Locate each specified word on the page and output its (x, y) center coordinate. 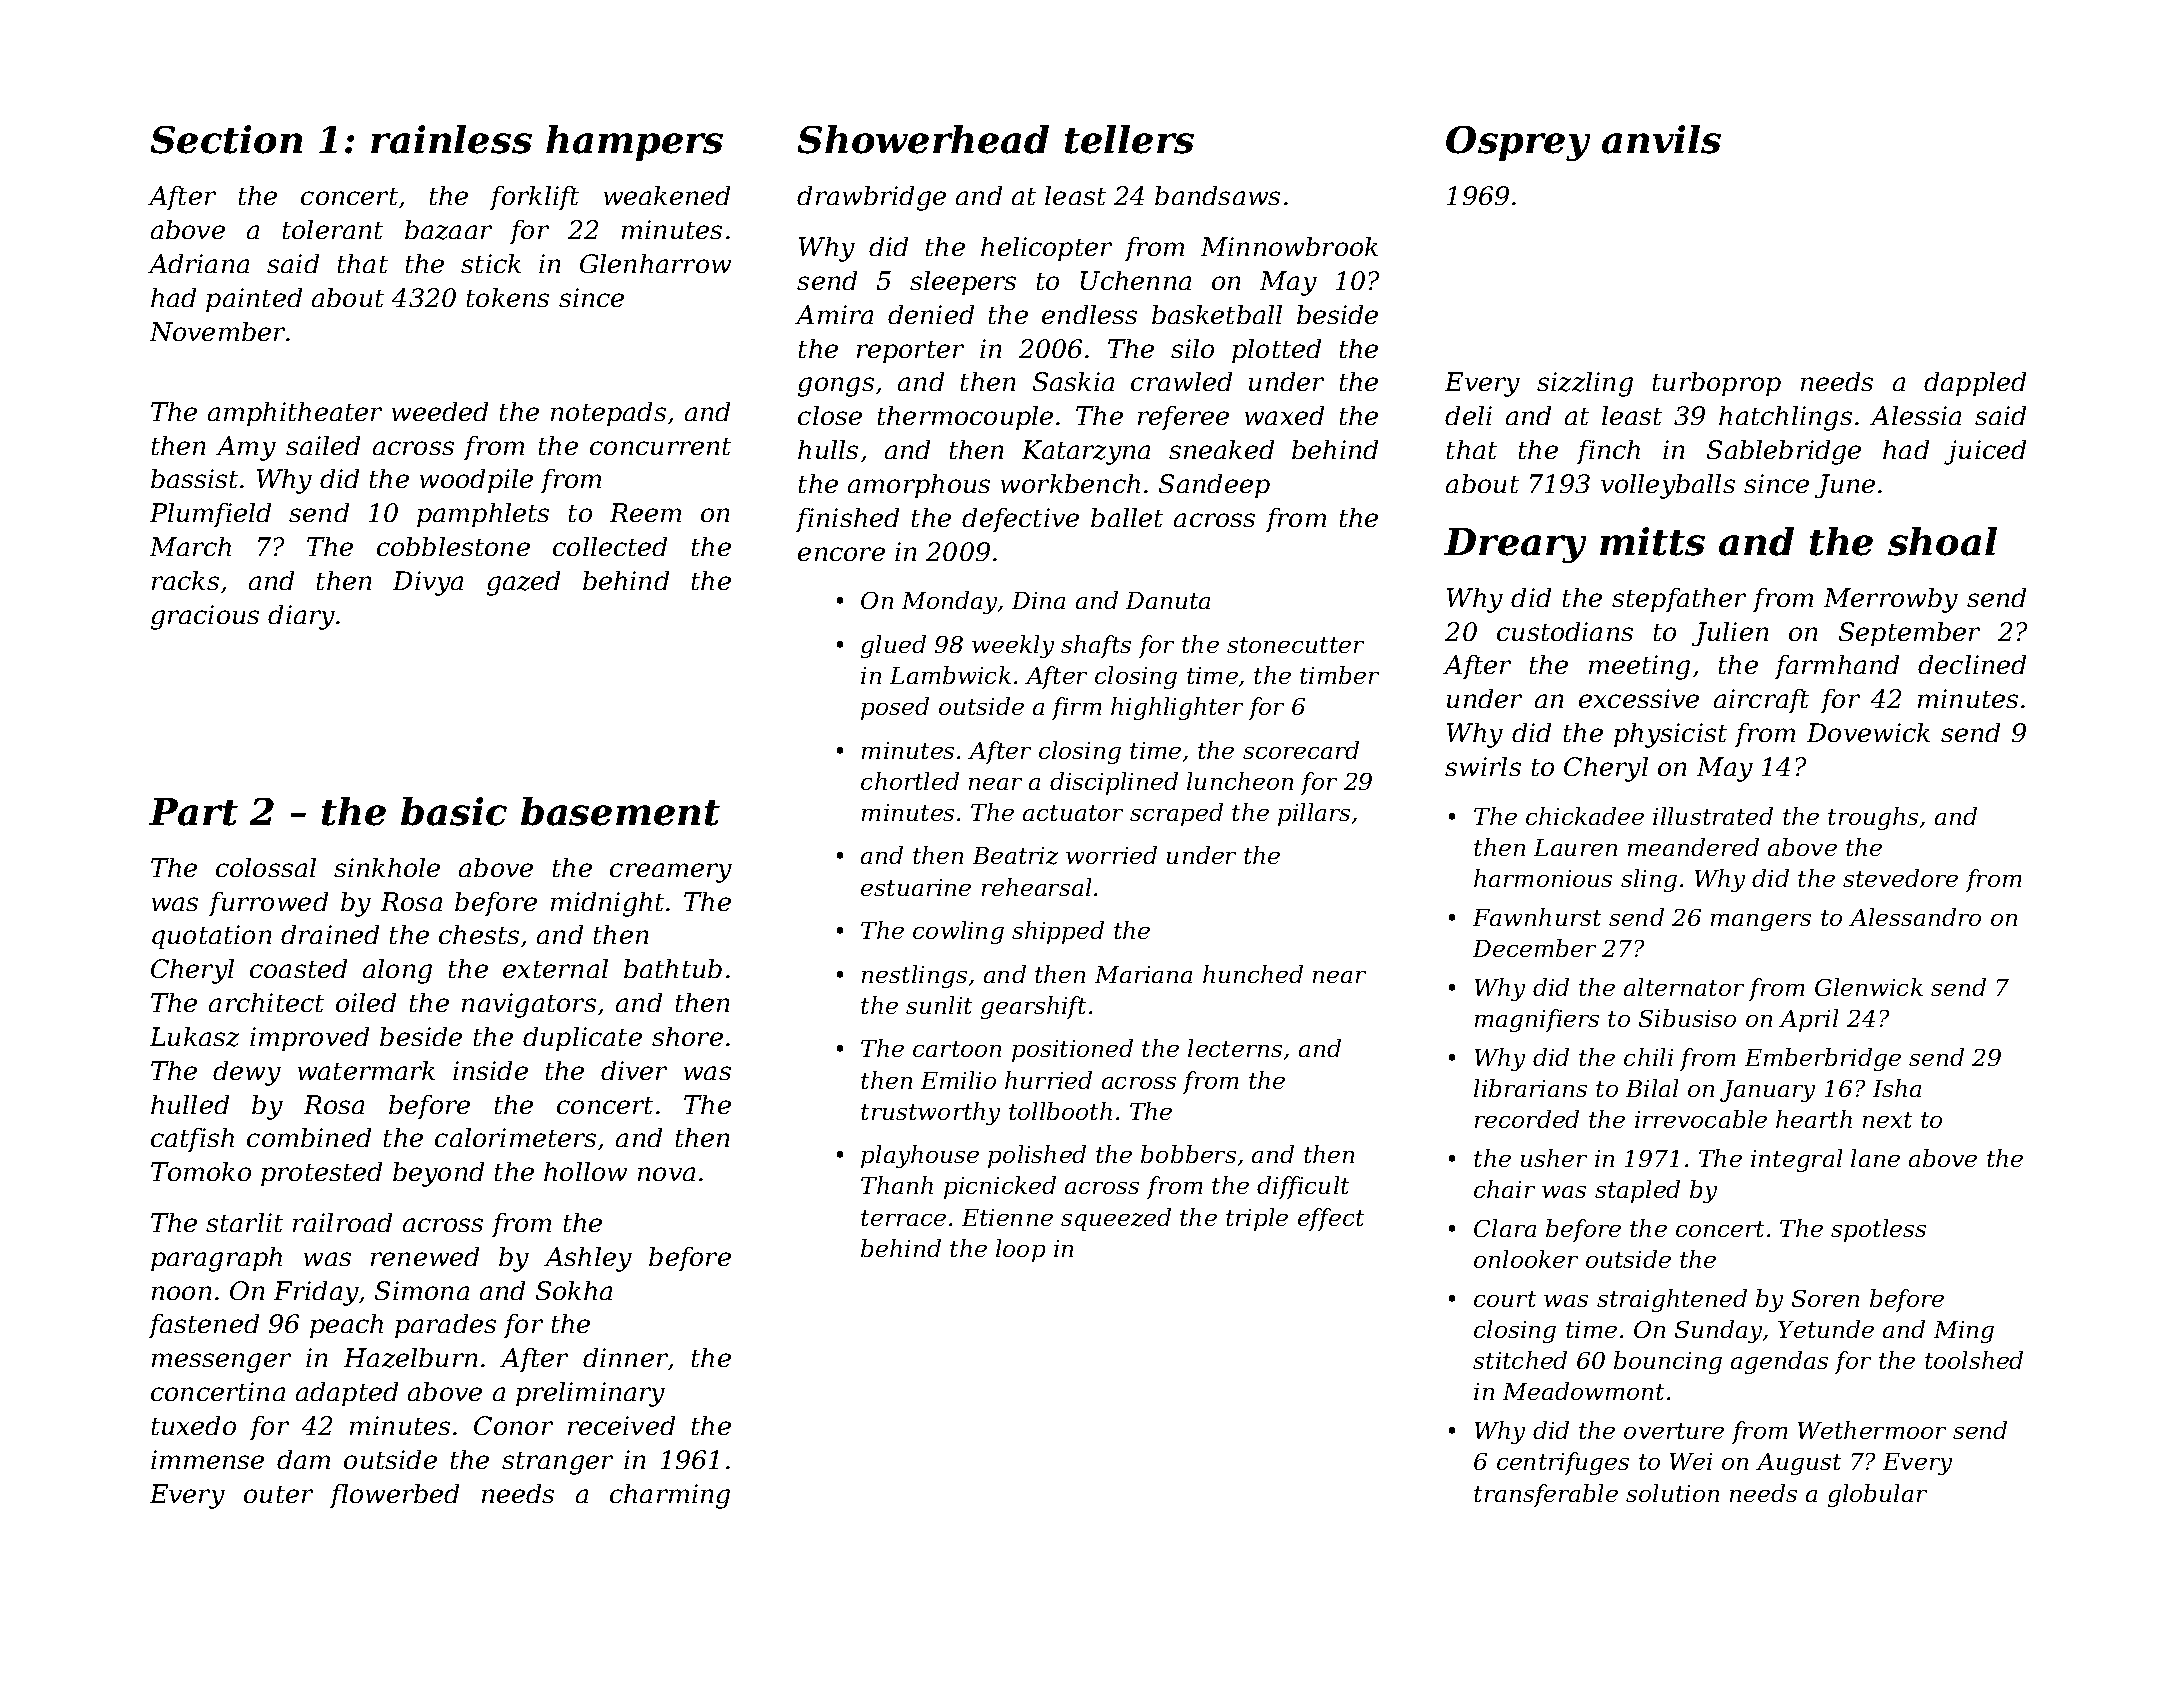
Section (226, 139)
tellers (1129, 139)
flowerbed (394, 1496)
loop (1020, 1250)
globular (1877, 1495)
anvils (1661, 139)
